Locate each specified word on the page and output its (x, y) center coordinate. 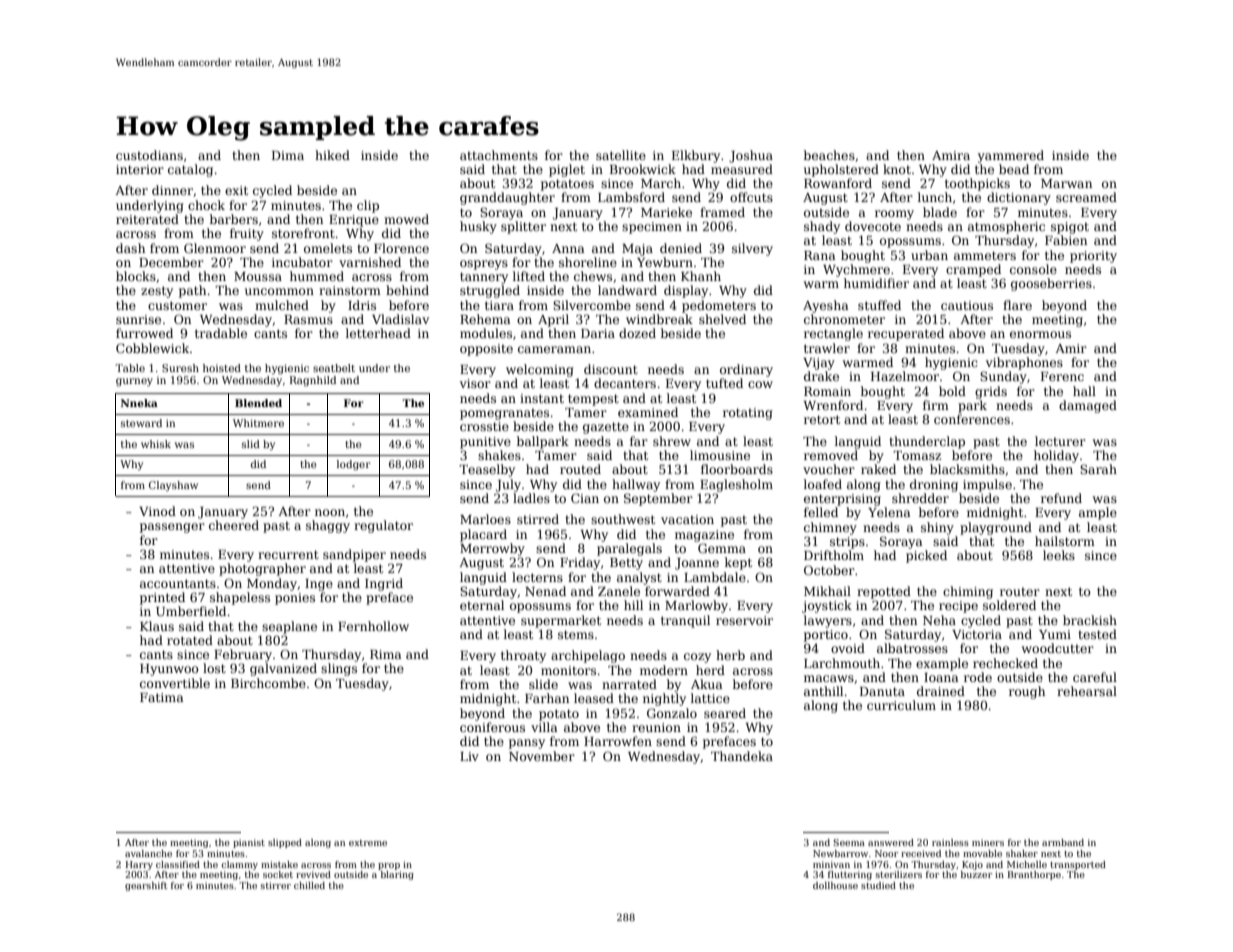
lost (214, 668)
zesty (157, 292)
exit (236, 190)
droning (934, 485)
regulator (383, 526)
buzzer (976, 874)
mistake (279, 864)
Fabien (1066, 240)
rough (1027, 692)
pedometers (719, 306)
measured (742, 169)
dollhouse (835, 885)
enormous (1040, 334)
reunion (656, 727)
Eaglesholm (736, 485)
